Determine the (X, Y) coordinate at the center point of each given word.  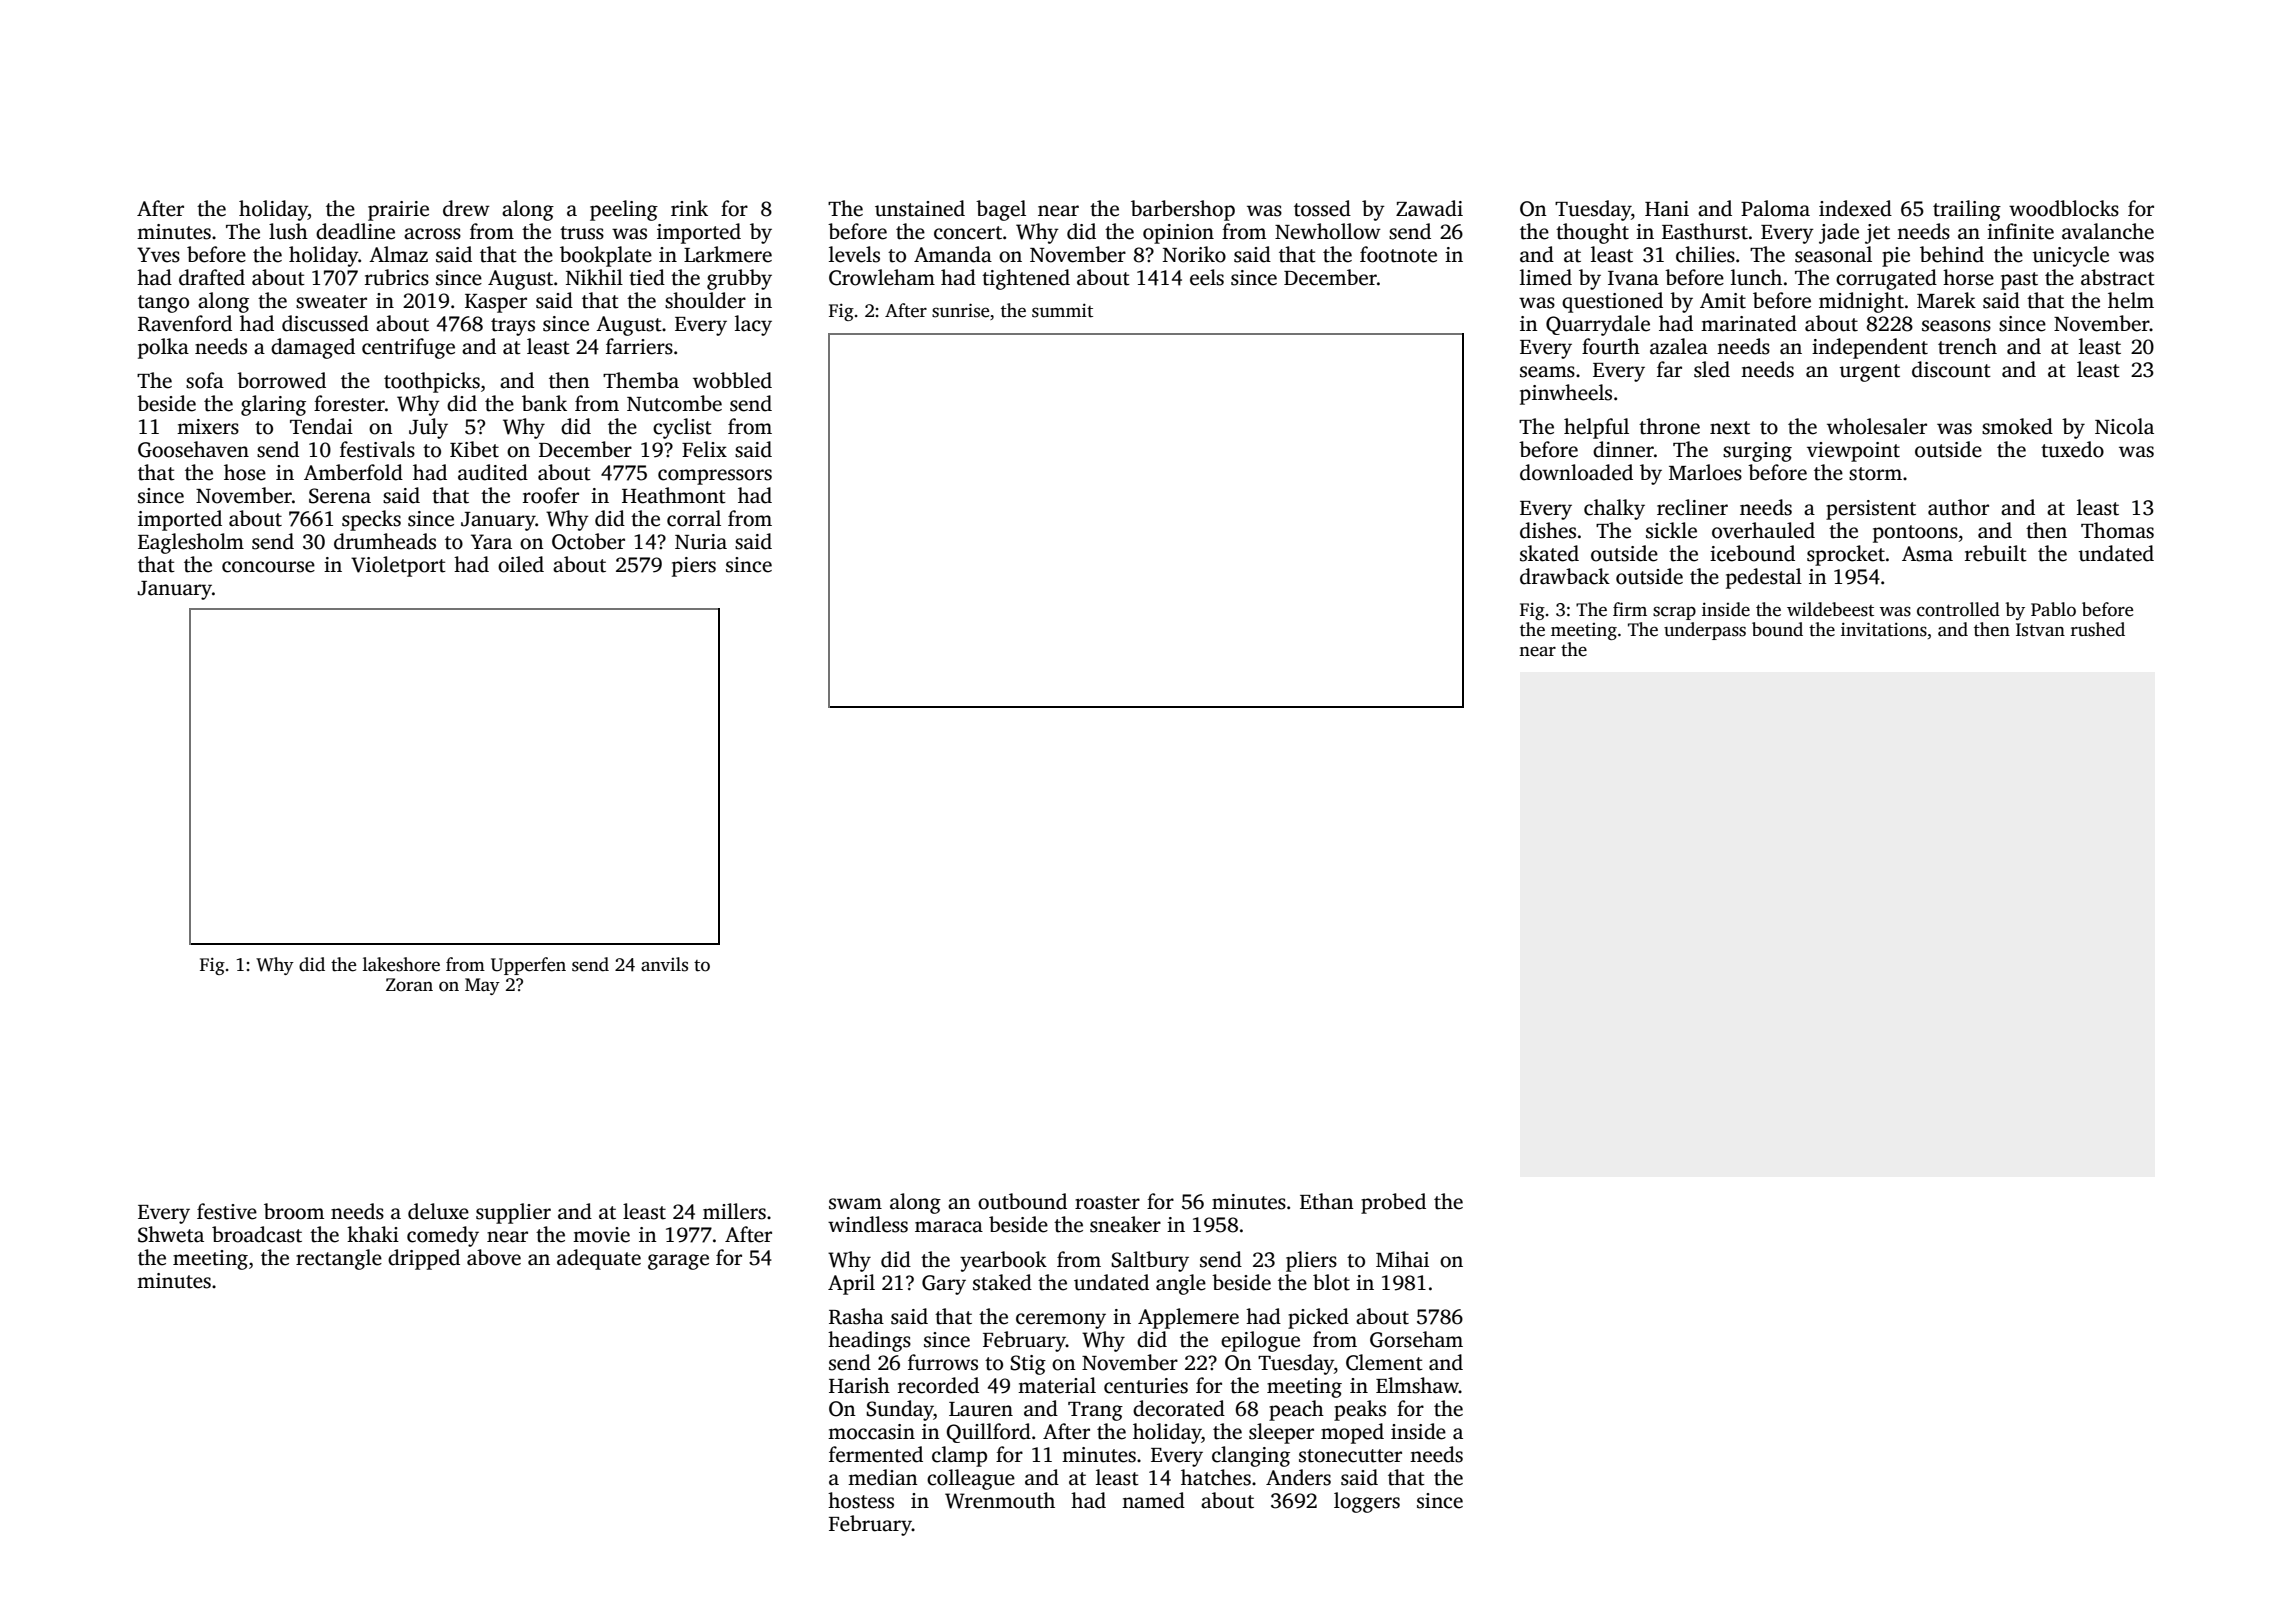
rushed (2098, 629)
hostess (861, 1500)
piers (694, 567)
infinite (2020, 231)
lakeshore (401, 964)
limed (1546, 277)
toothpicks (432, 382)
